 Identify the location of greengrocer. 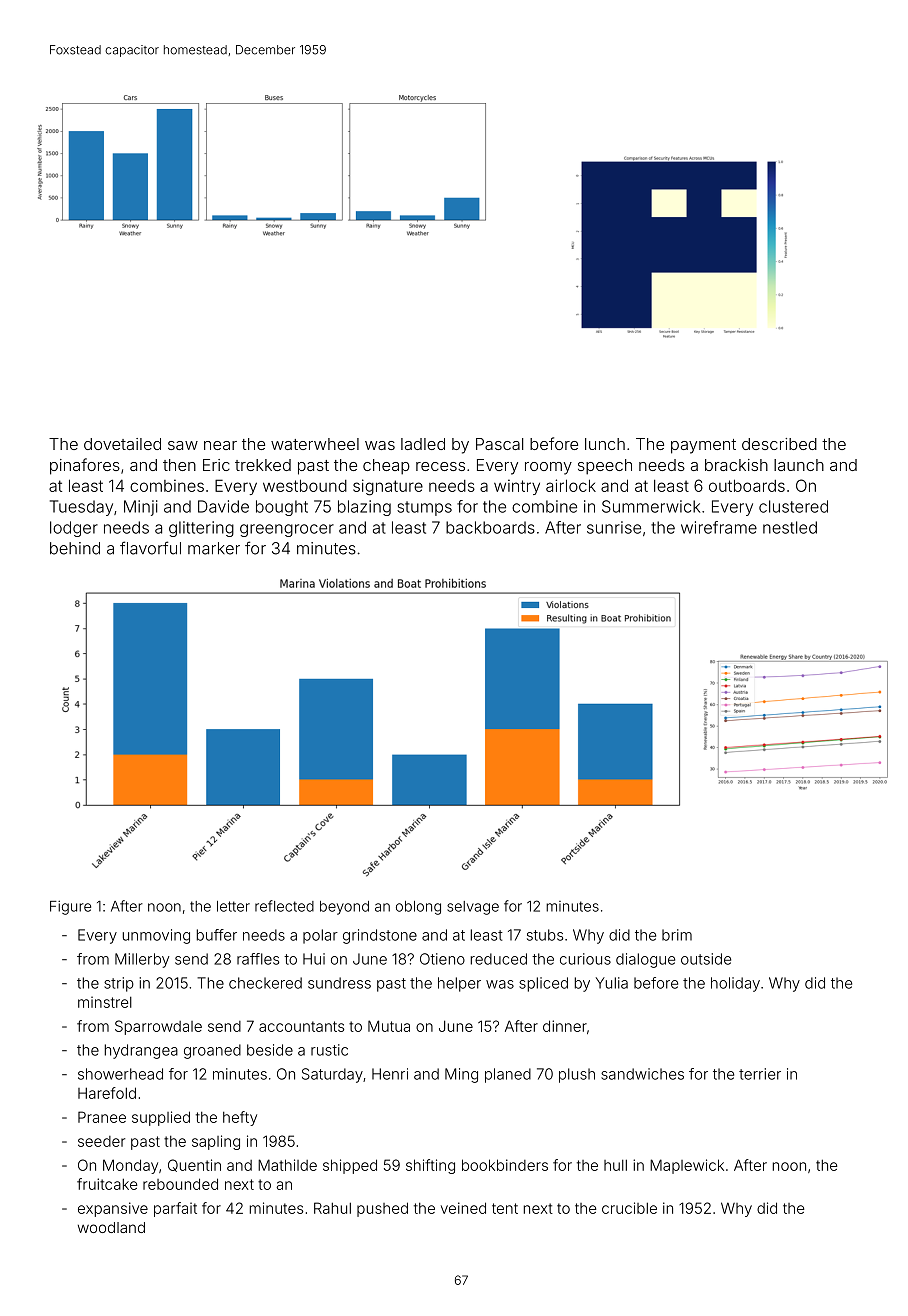
(287, 530).
